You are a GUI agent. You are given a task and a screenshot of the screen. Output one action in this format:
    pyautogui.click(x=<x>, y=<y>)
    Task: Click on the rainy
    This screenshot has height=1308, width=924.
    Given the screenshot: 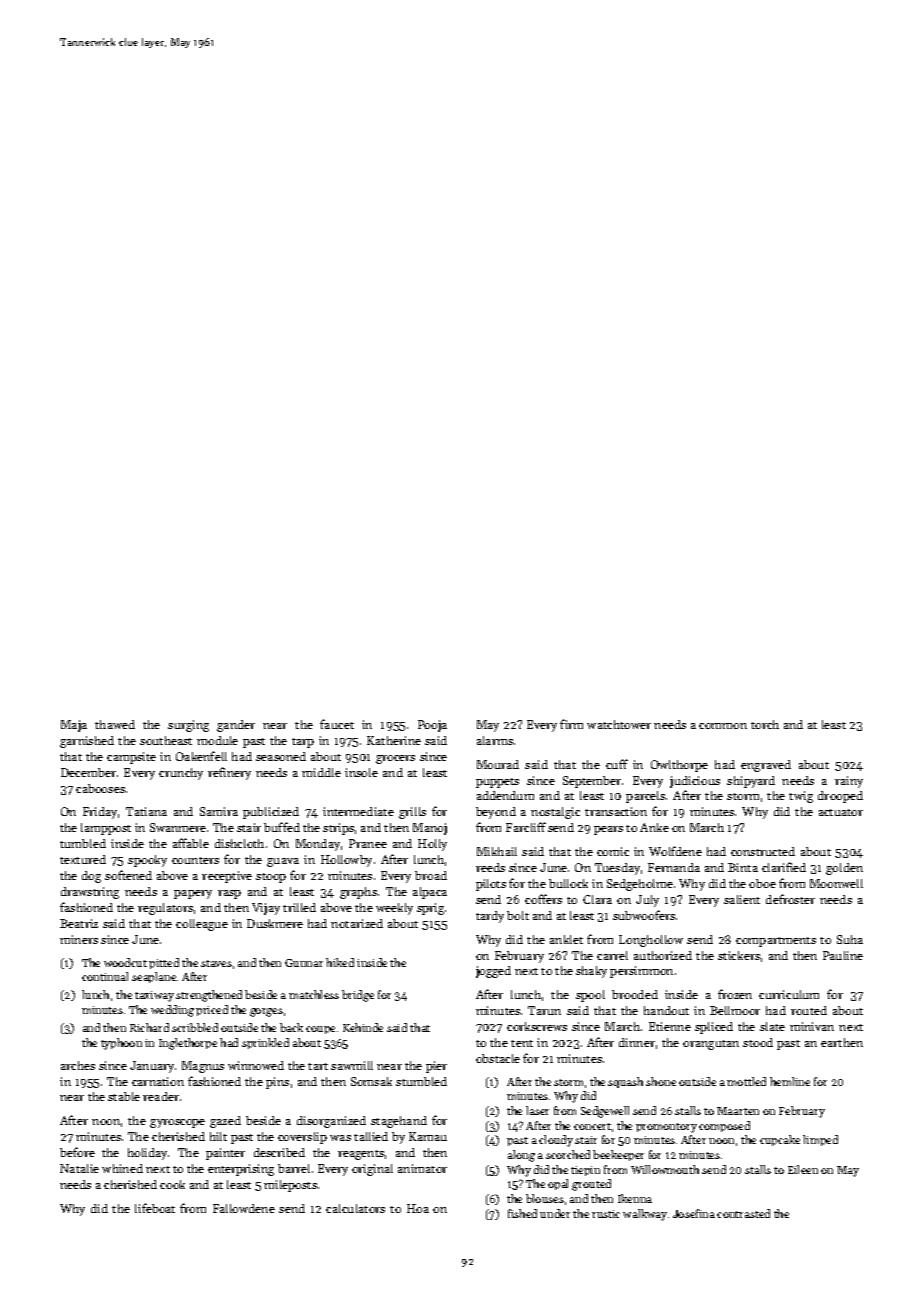 What is the action you would take?
    pyautogui.click(x=849, y=782)
